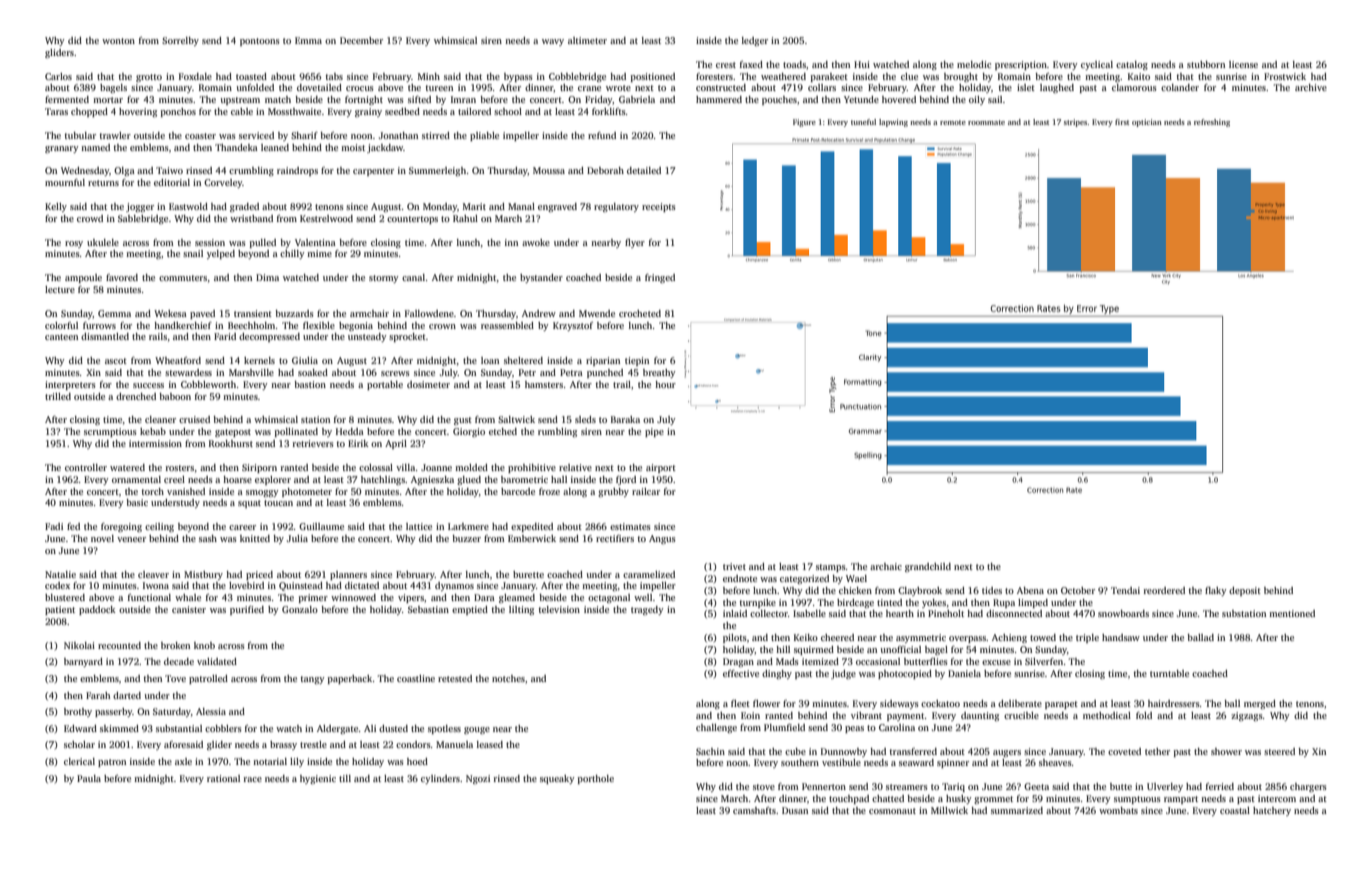 The height and width of the page is (887, 1372). What do you see at coordinates (1147, 123) in the page?
I see `optician` at bounding box center [1147, 123].
